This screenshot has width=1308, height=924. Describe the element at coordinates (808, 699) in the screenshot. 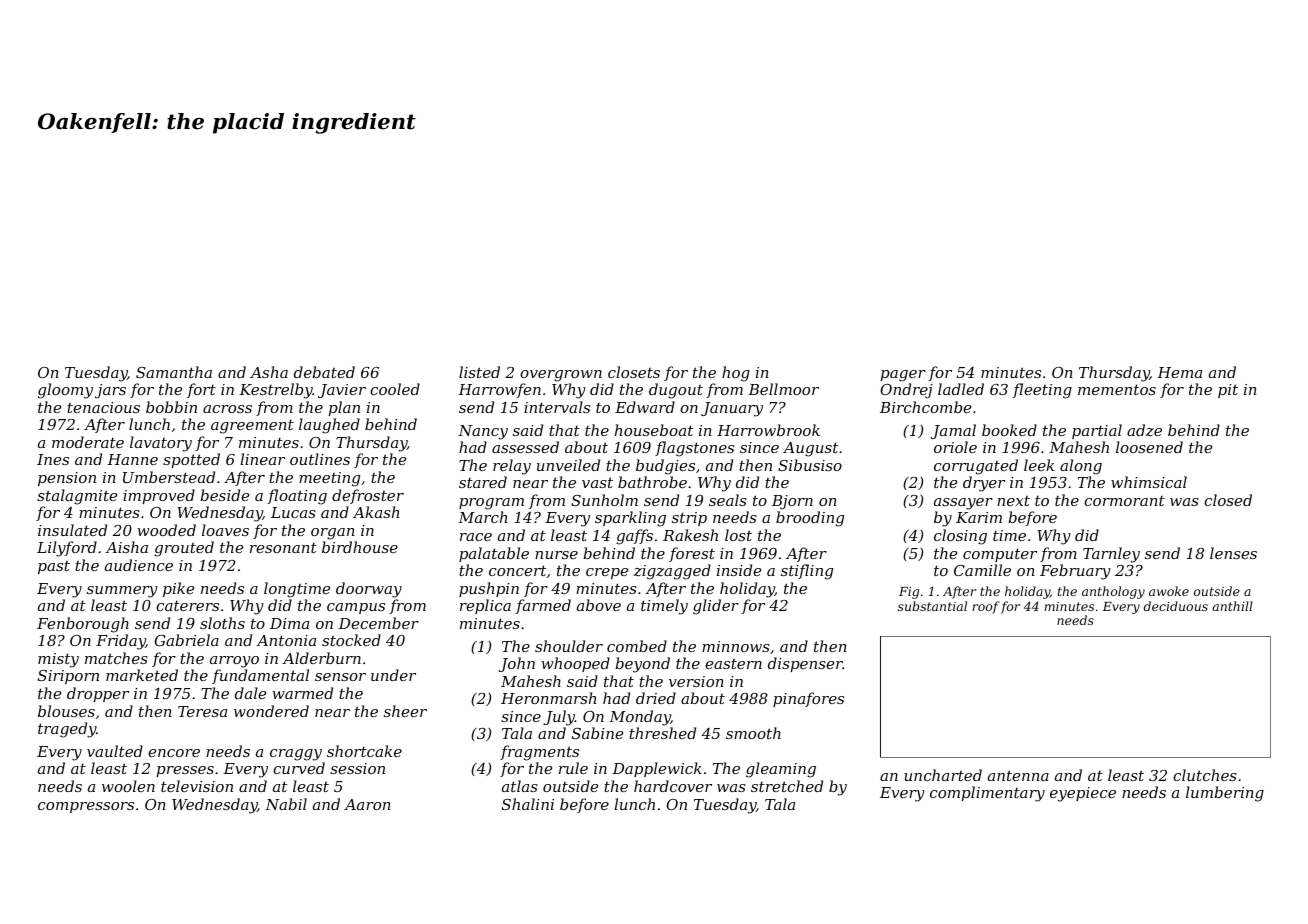

I see `pinafores` at that location.
